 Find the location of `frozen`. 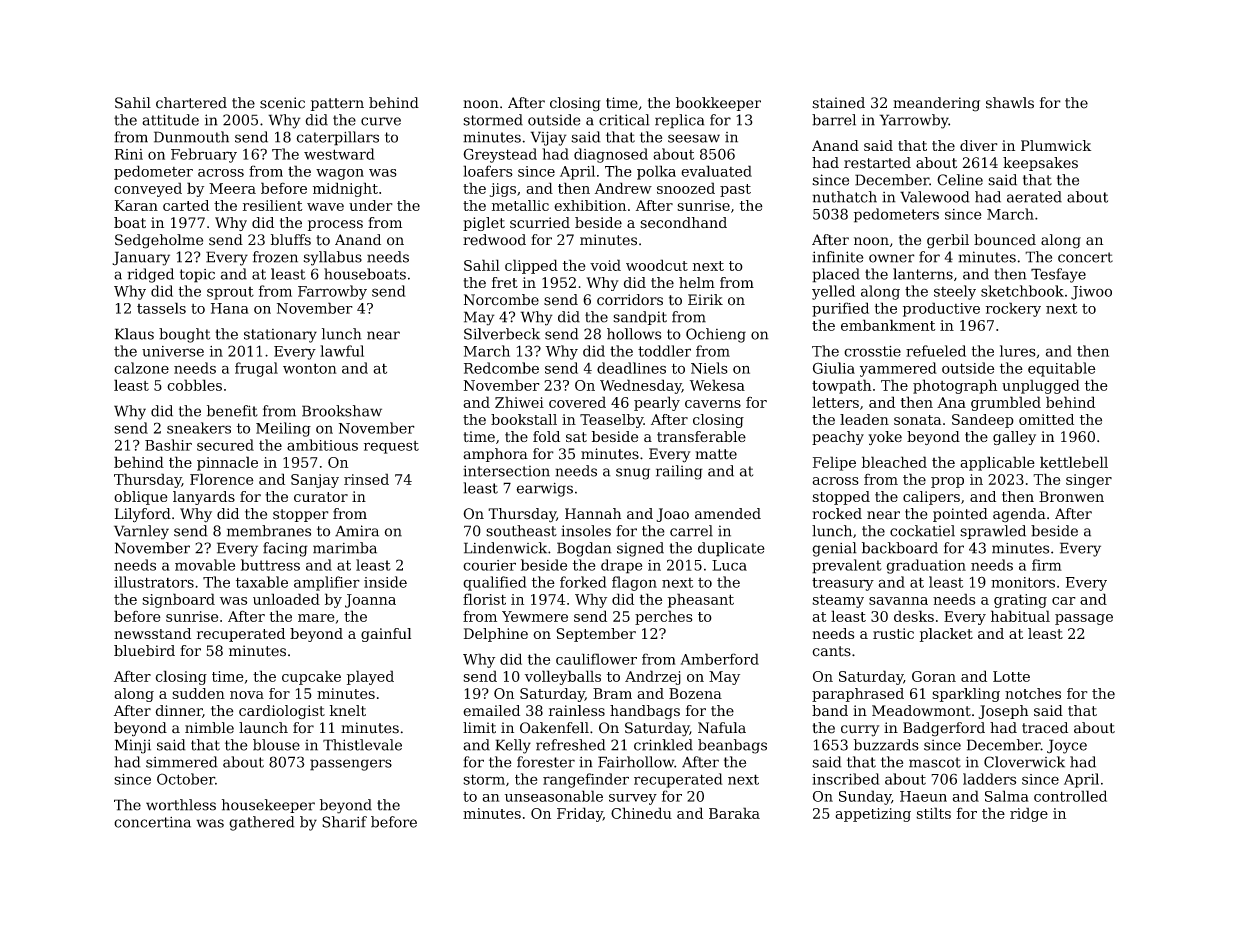

frozen is located at coordinates (275, 257).
